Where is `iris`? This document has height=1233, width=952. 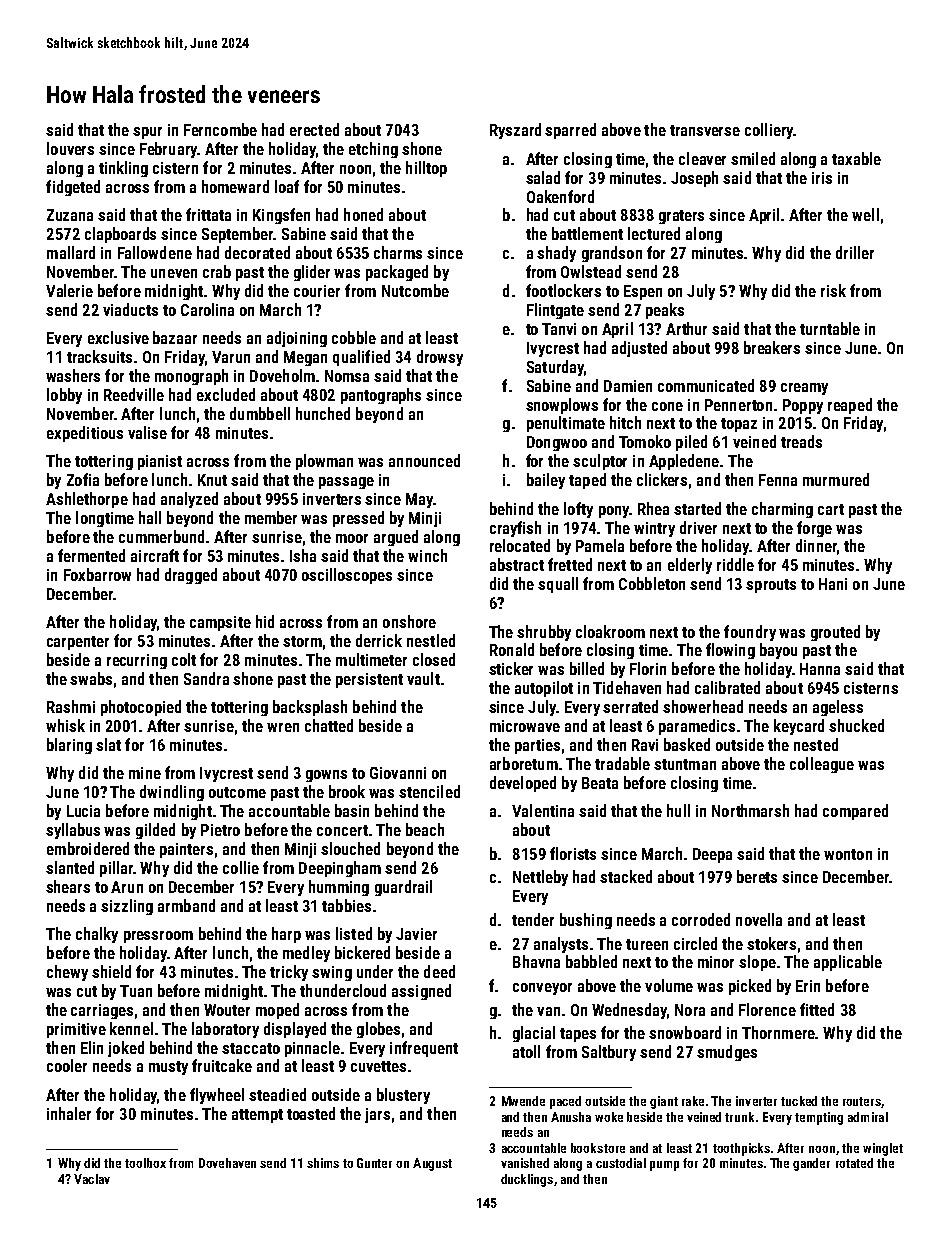
iris is located at coordinates (822, 178).
